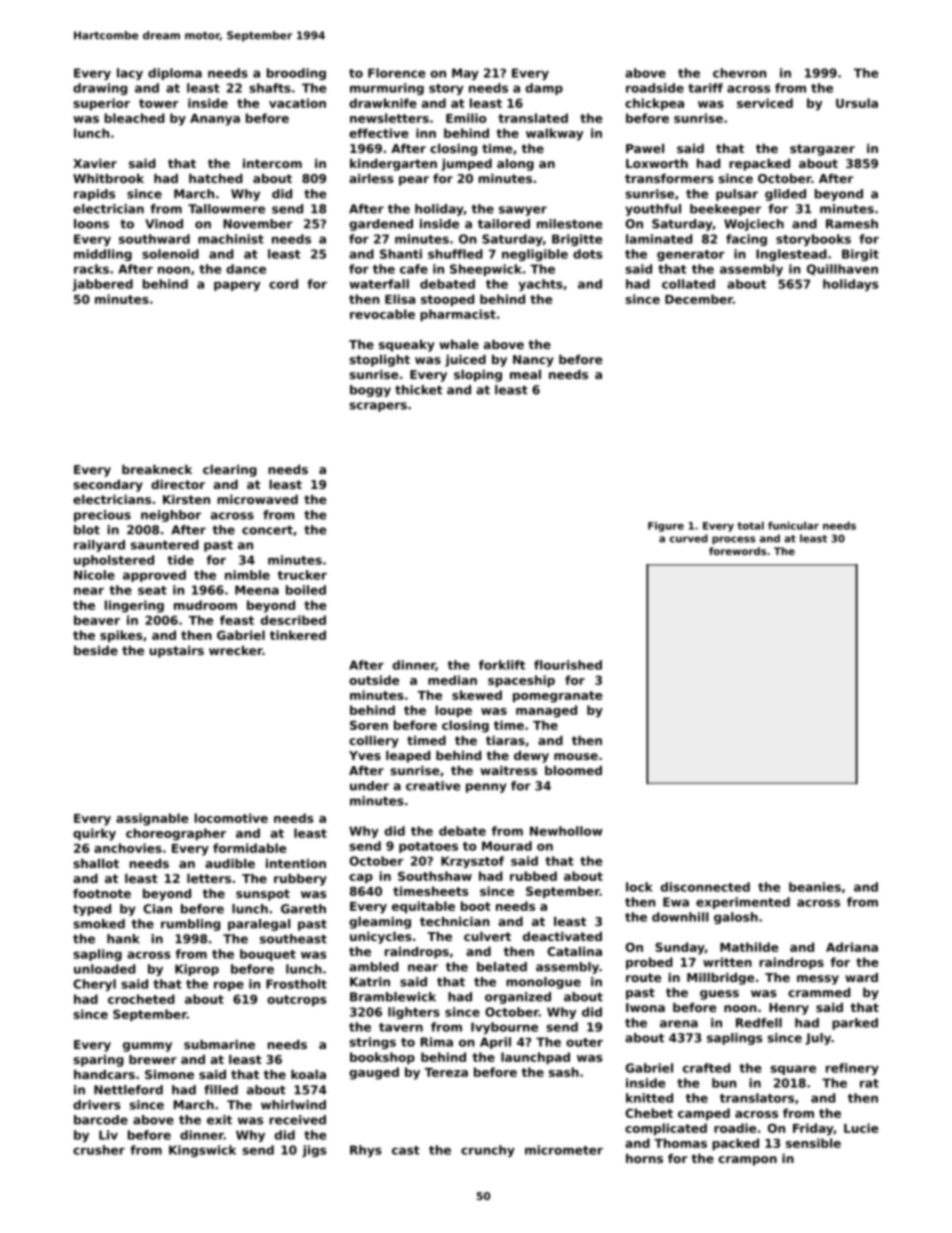  Describe the element at coordinates (737, 551) in the page. I see `forewords` at that location.
